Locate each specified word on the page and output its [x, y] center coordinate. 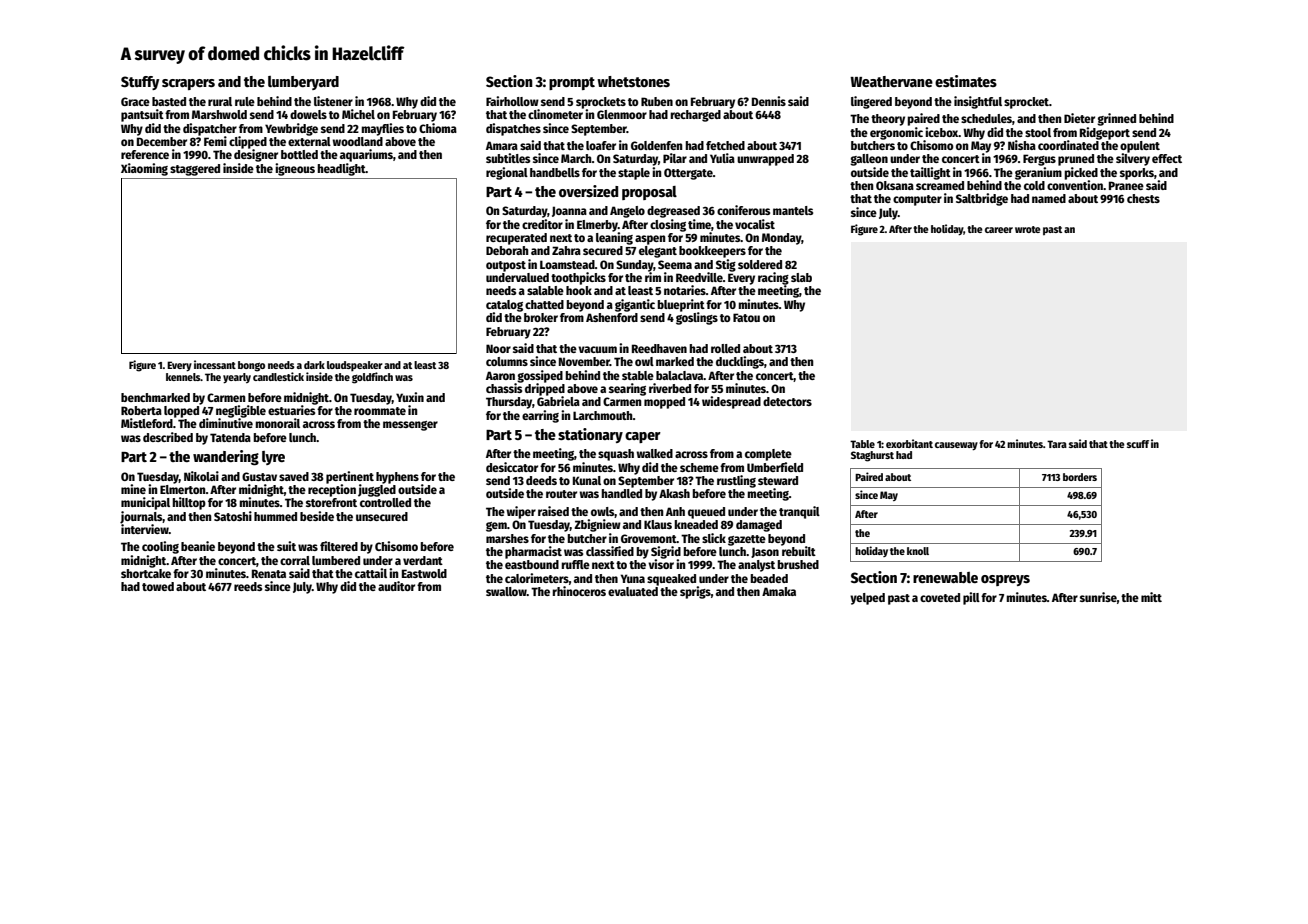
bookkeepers [712, 252]
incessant [215, 364]
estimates [966, 81]
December [162, 141]
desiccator [512, 467]
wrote [1028, 229]
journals [141, 517]
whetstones [633, 81]
